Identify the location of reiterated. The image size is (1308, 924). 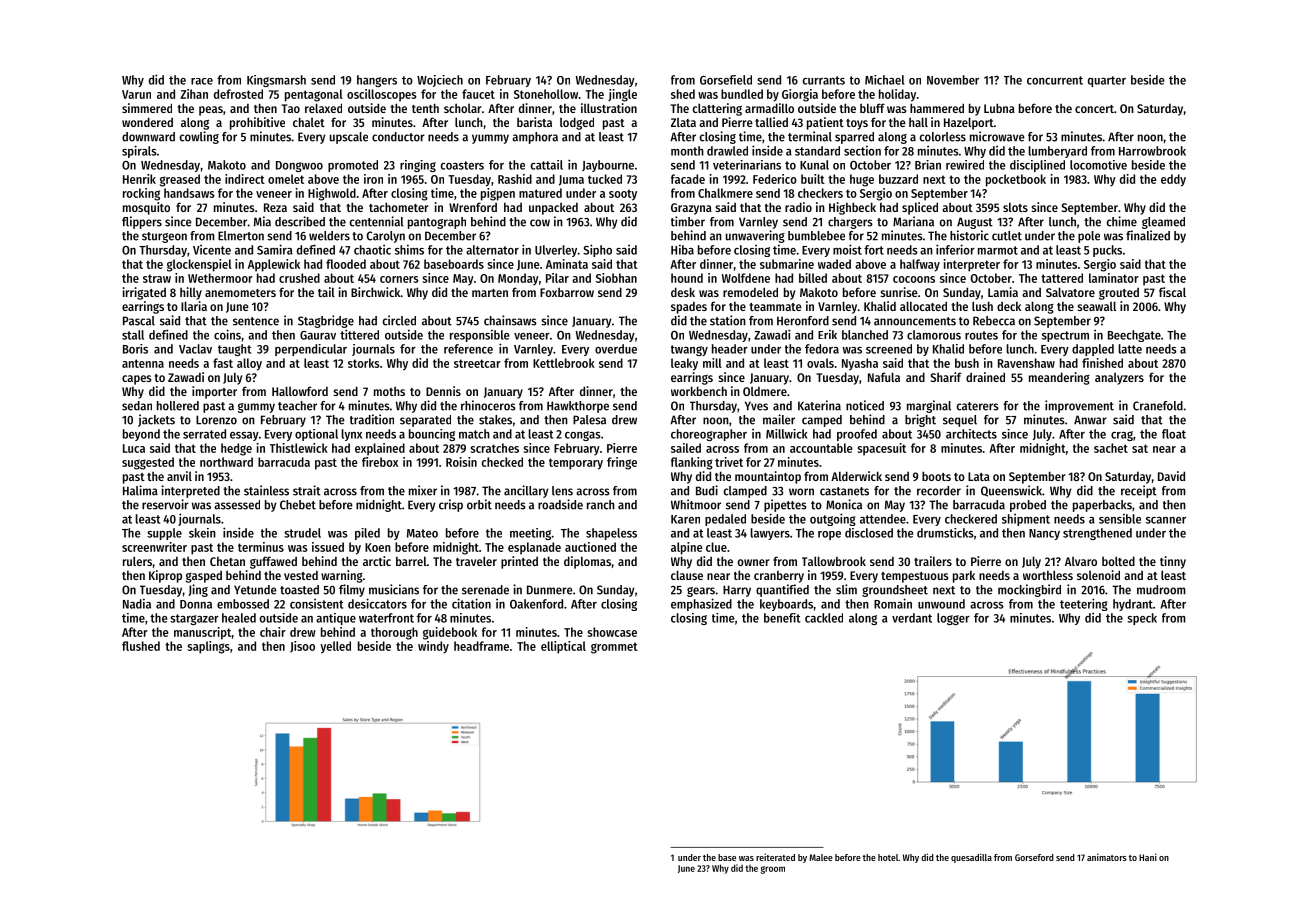
(775, 857).
